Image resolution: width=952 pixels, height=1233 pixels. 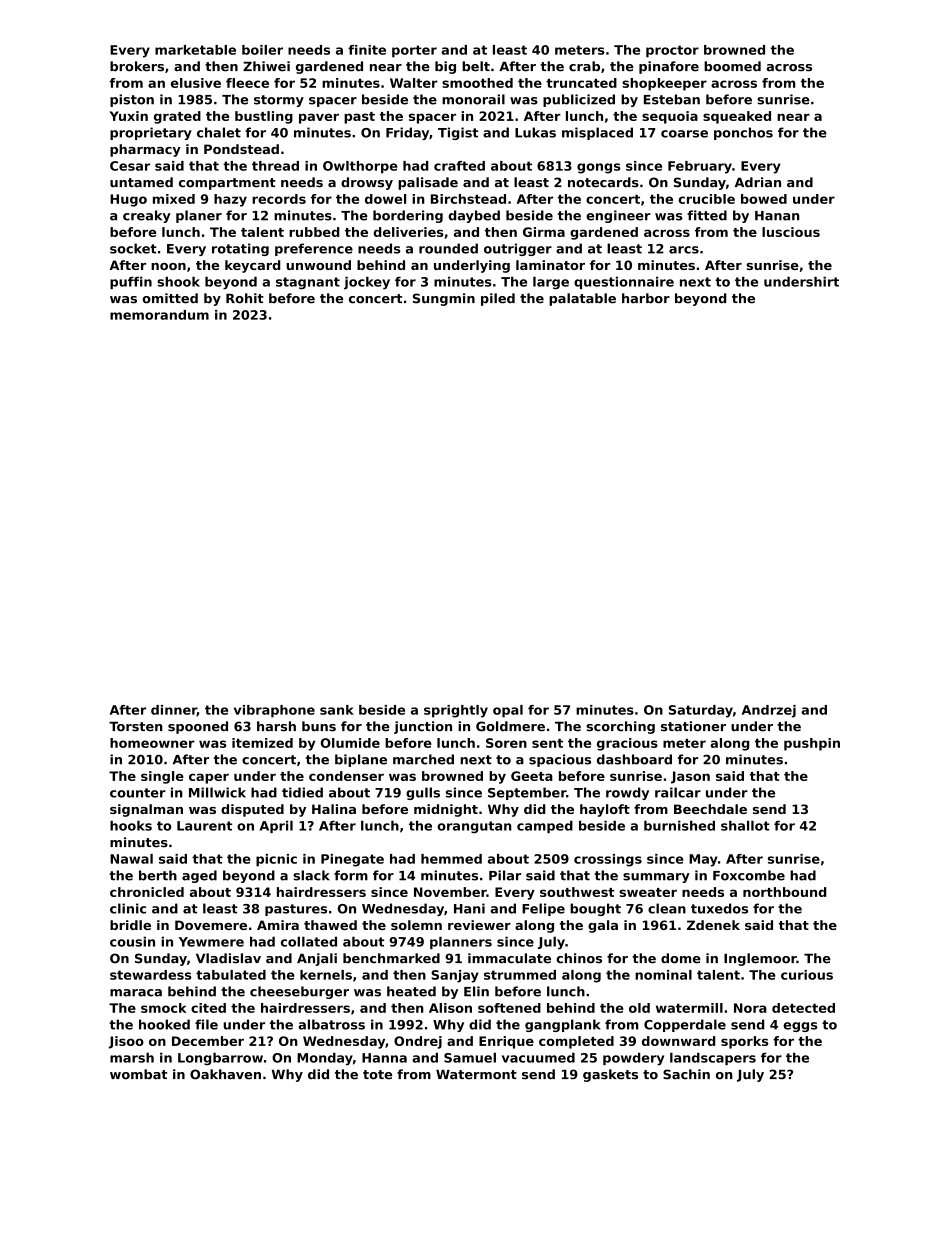 What do you see at coordinates (458, 133) in the screenshot?
I see `Tigist` at bounding box center [458, 133].
